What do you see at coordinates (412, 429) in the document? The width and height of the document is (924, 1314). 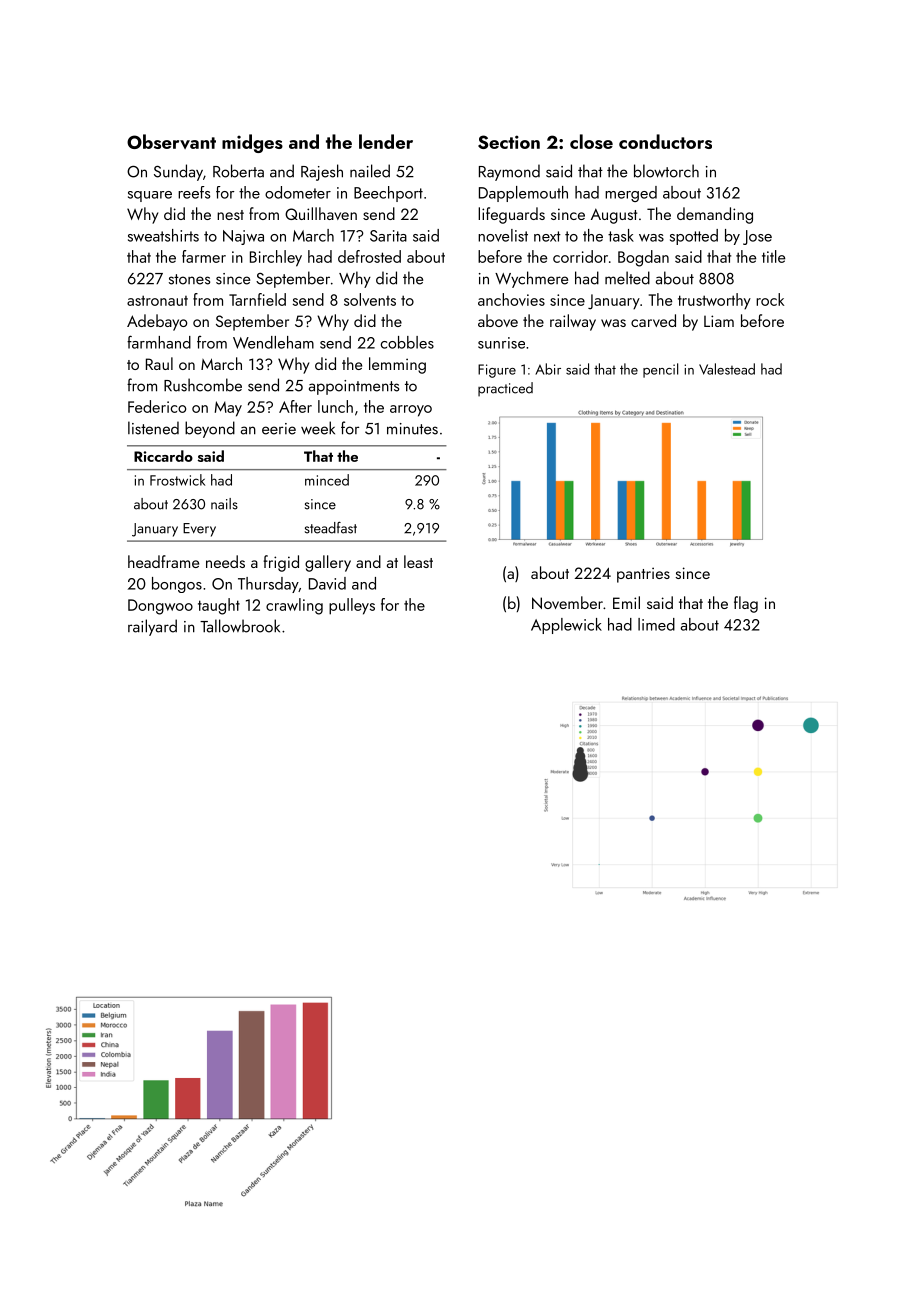 I see `minutes` at bounding box center [412, 429].
